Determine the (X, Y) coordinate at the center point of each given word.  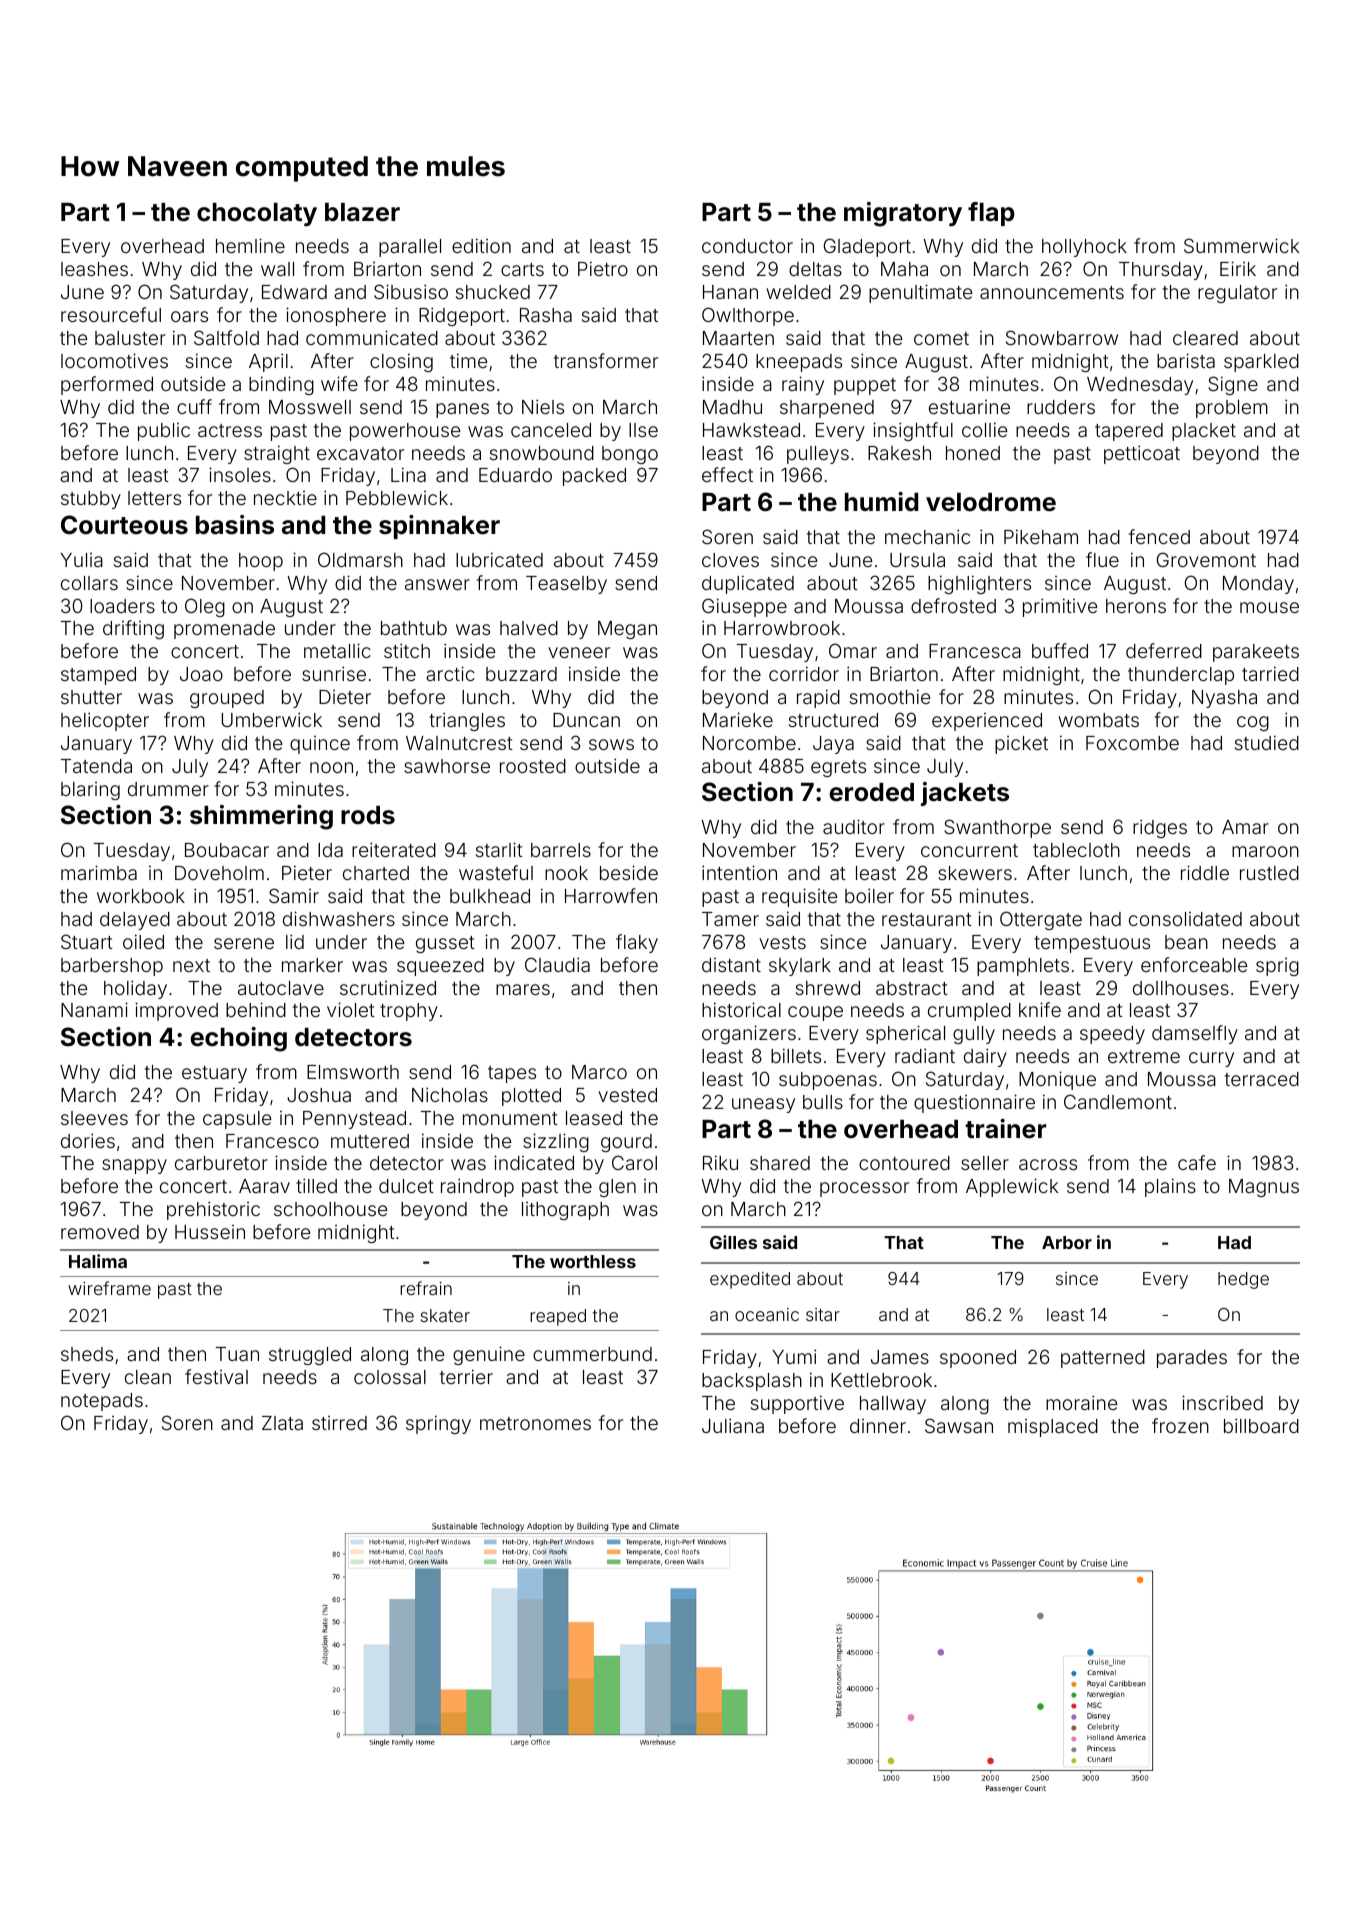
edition (481, 245)
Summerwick (1241, 245)
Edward (294, 292)
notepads (102, 1402)
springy (438, 1424)
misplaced (1053, 1428)
